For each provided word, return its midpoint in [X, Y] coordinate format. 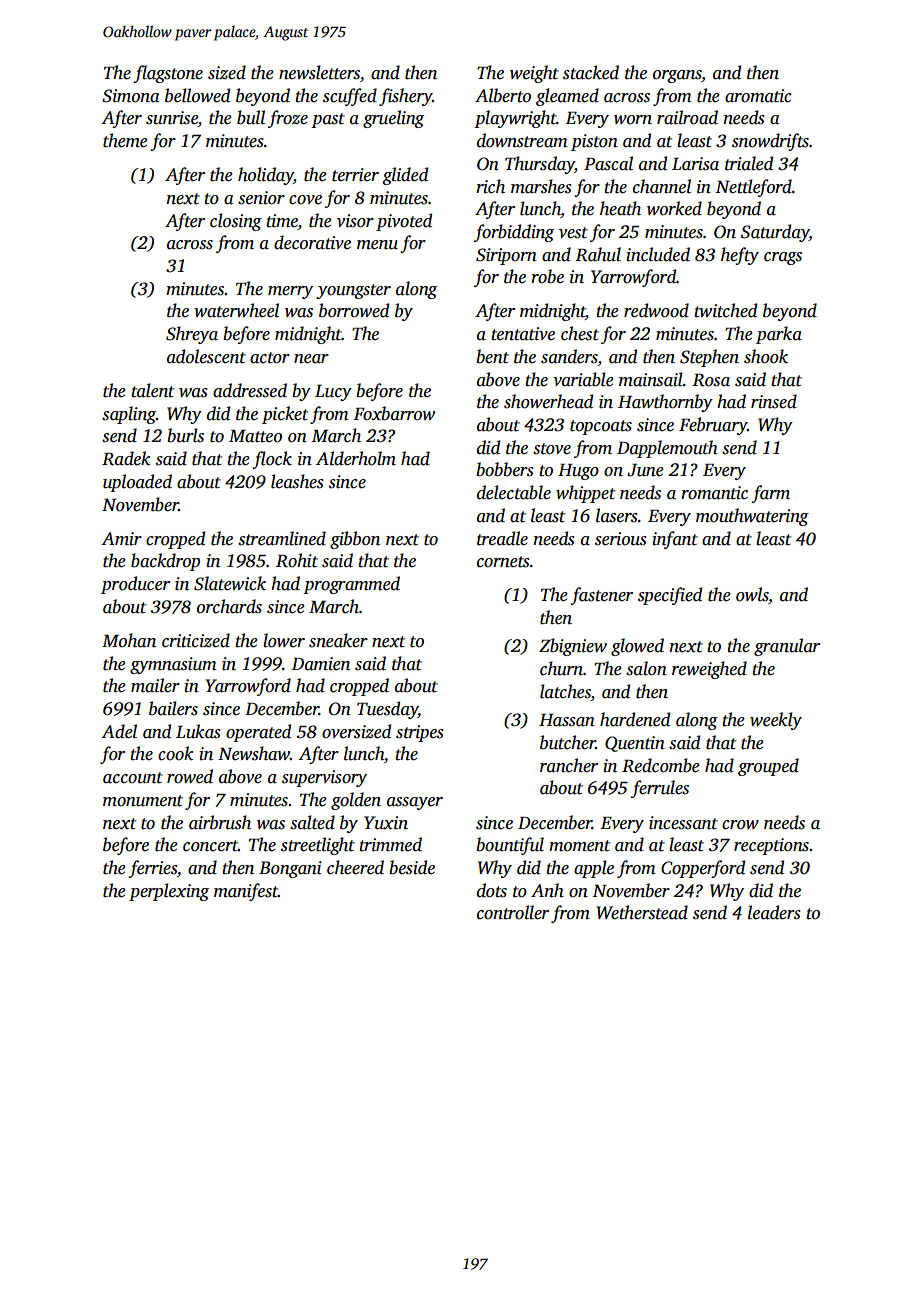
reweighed [709, 670]
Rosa [711, 380]
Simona [131, 96]
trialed [749, 163]
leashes [297, 481]
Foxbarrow [394, 413]
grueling [393, 119]
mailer [155, 685]
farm [770, 494]
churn [561, 668]
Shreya [192, 335]
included [658, 254]
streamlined [282, 538]
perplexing [169, 892]
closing [236, 222]
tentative [523, 334]
